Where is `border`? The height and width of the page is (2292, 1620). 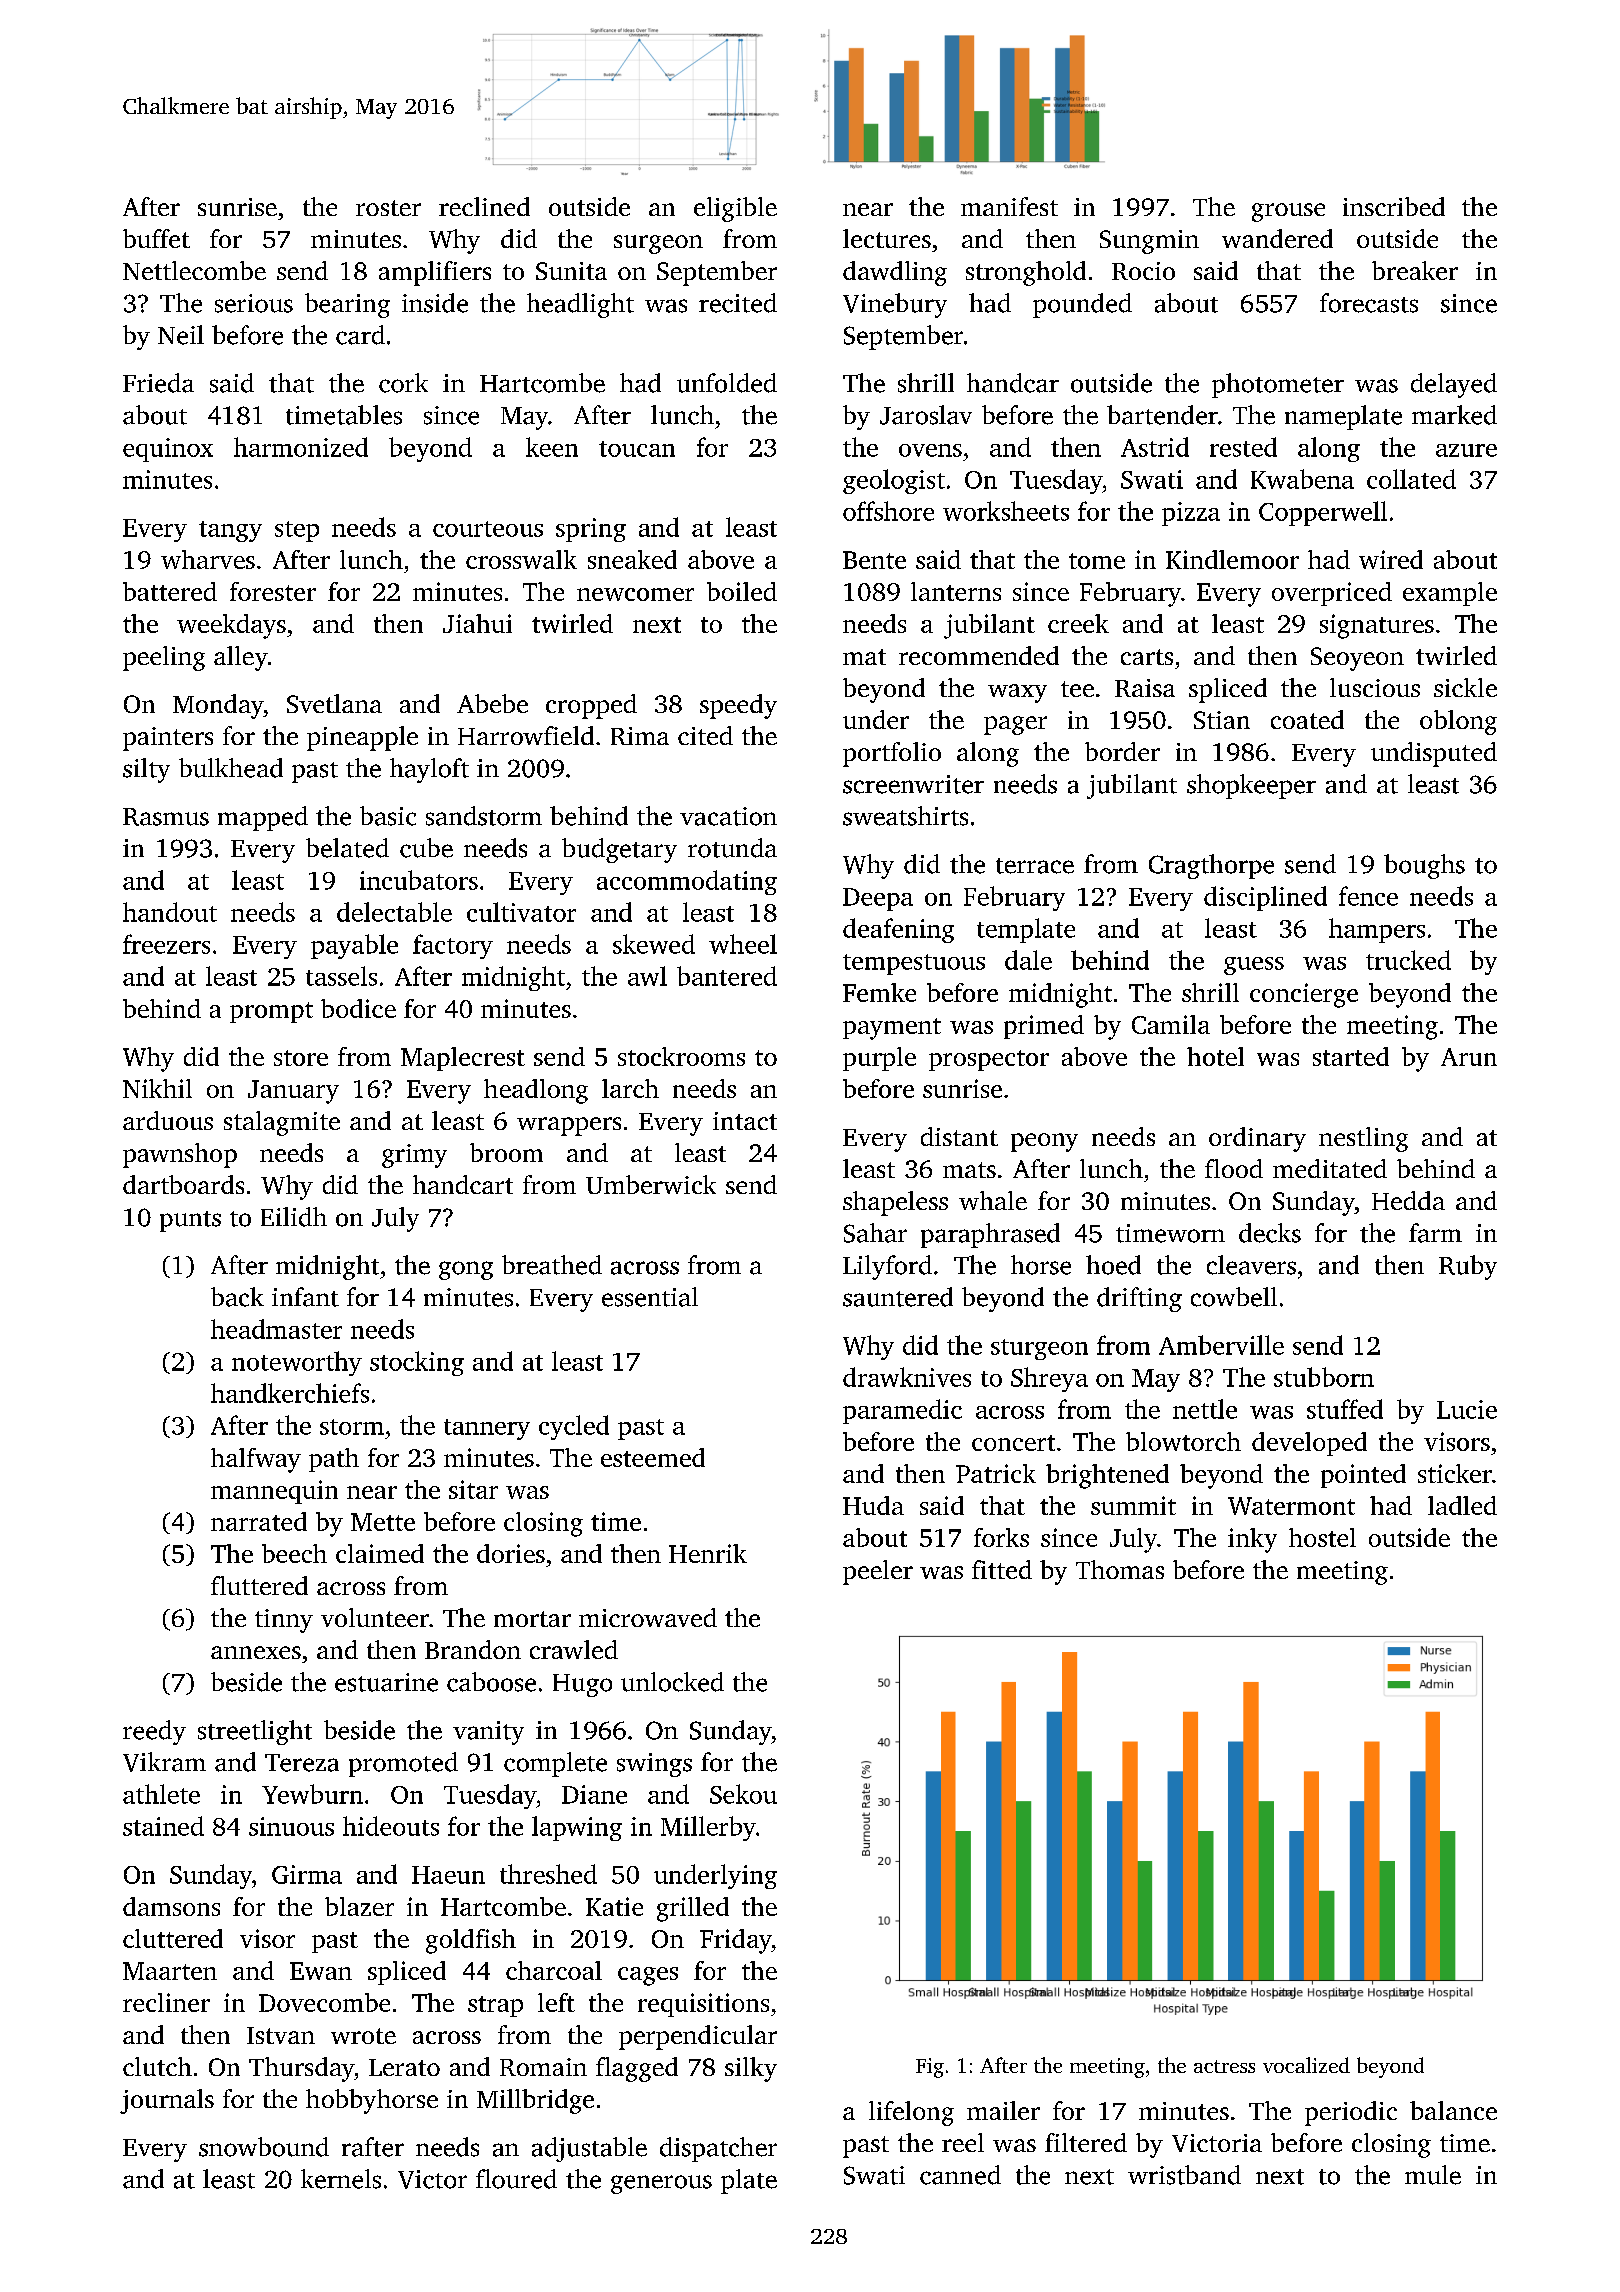 border is located at coordinates (1122, 751).
